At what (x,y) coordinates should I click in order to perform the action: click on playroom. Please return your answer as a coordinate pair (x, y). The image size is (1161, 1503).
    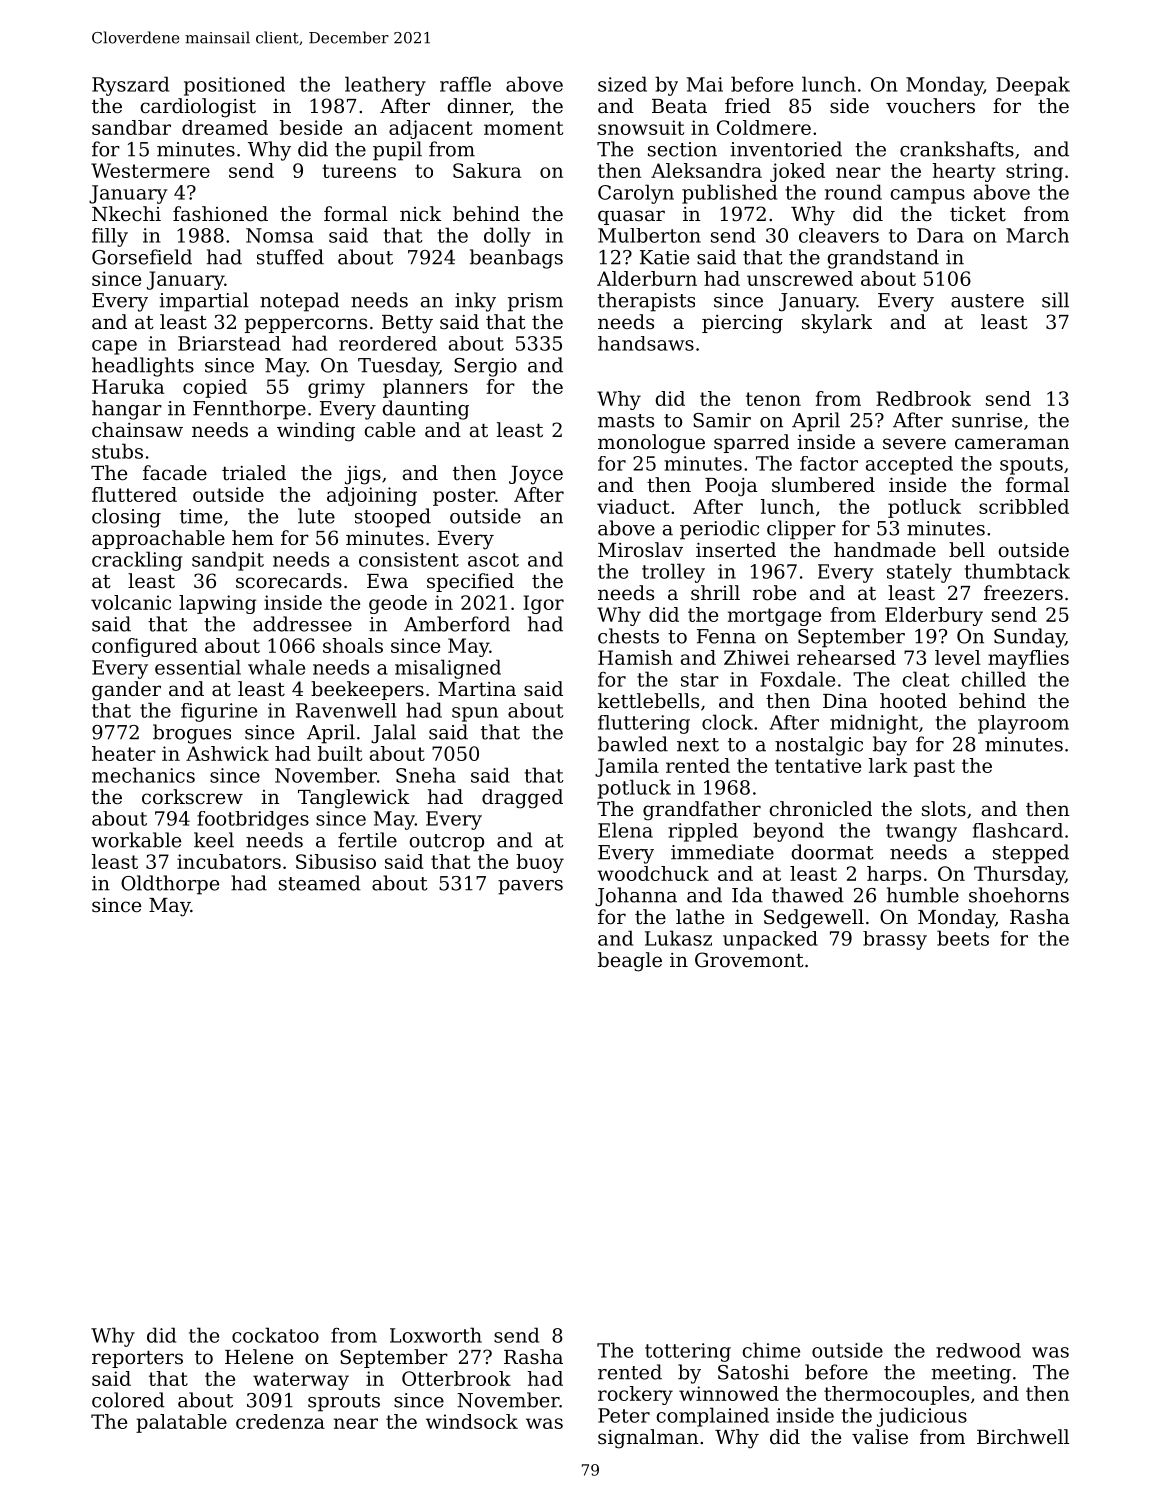
    Looking at the image, I should click on (1023, 724).
